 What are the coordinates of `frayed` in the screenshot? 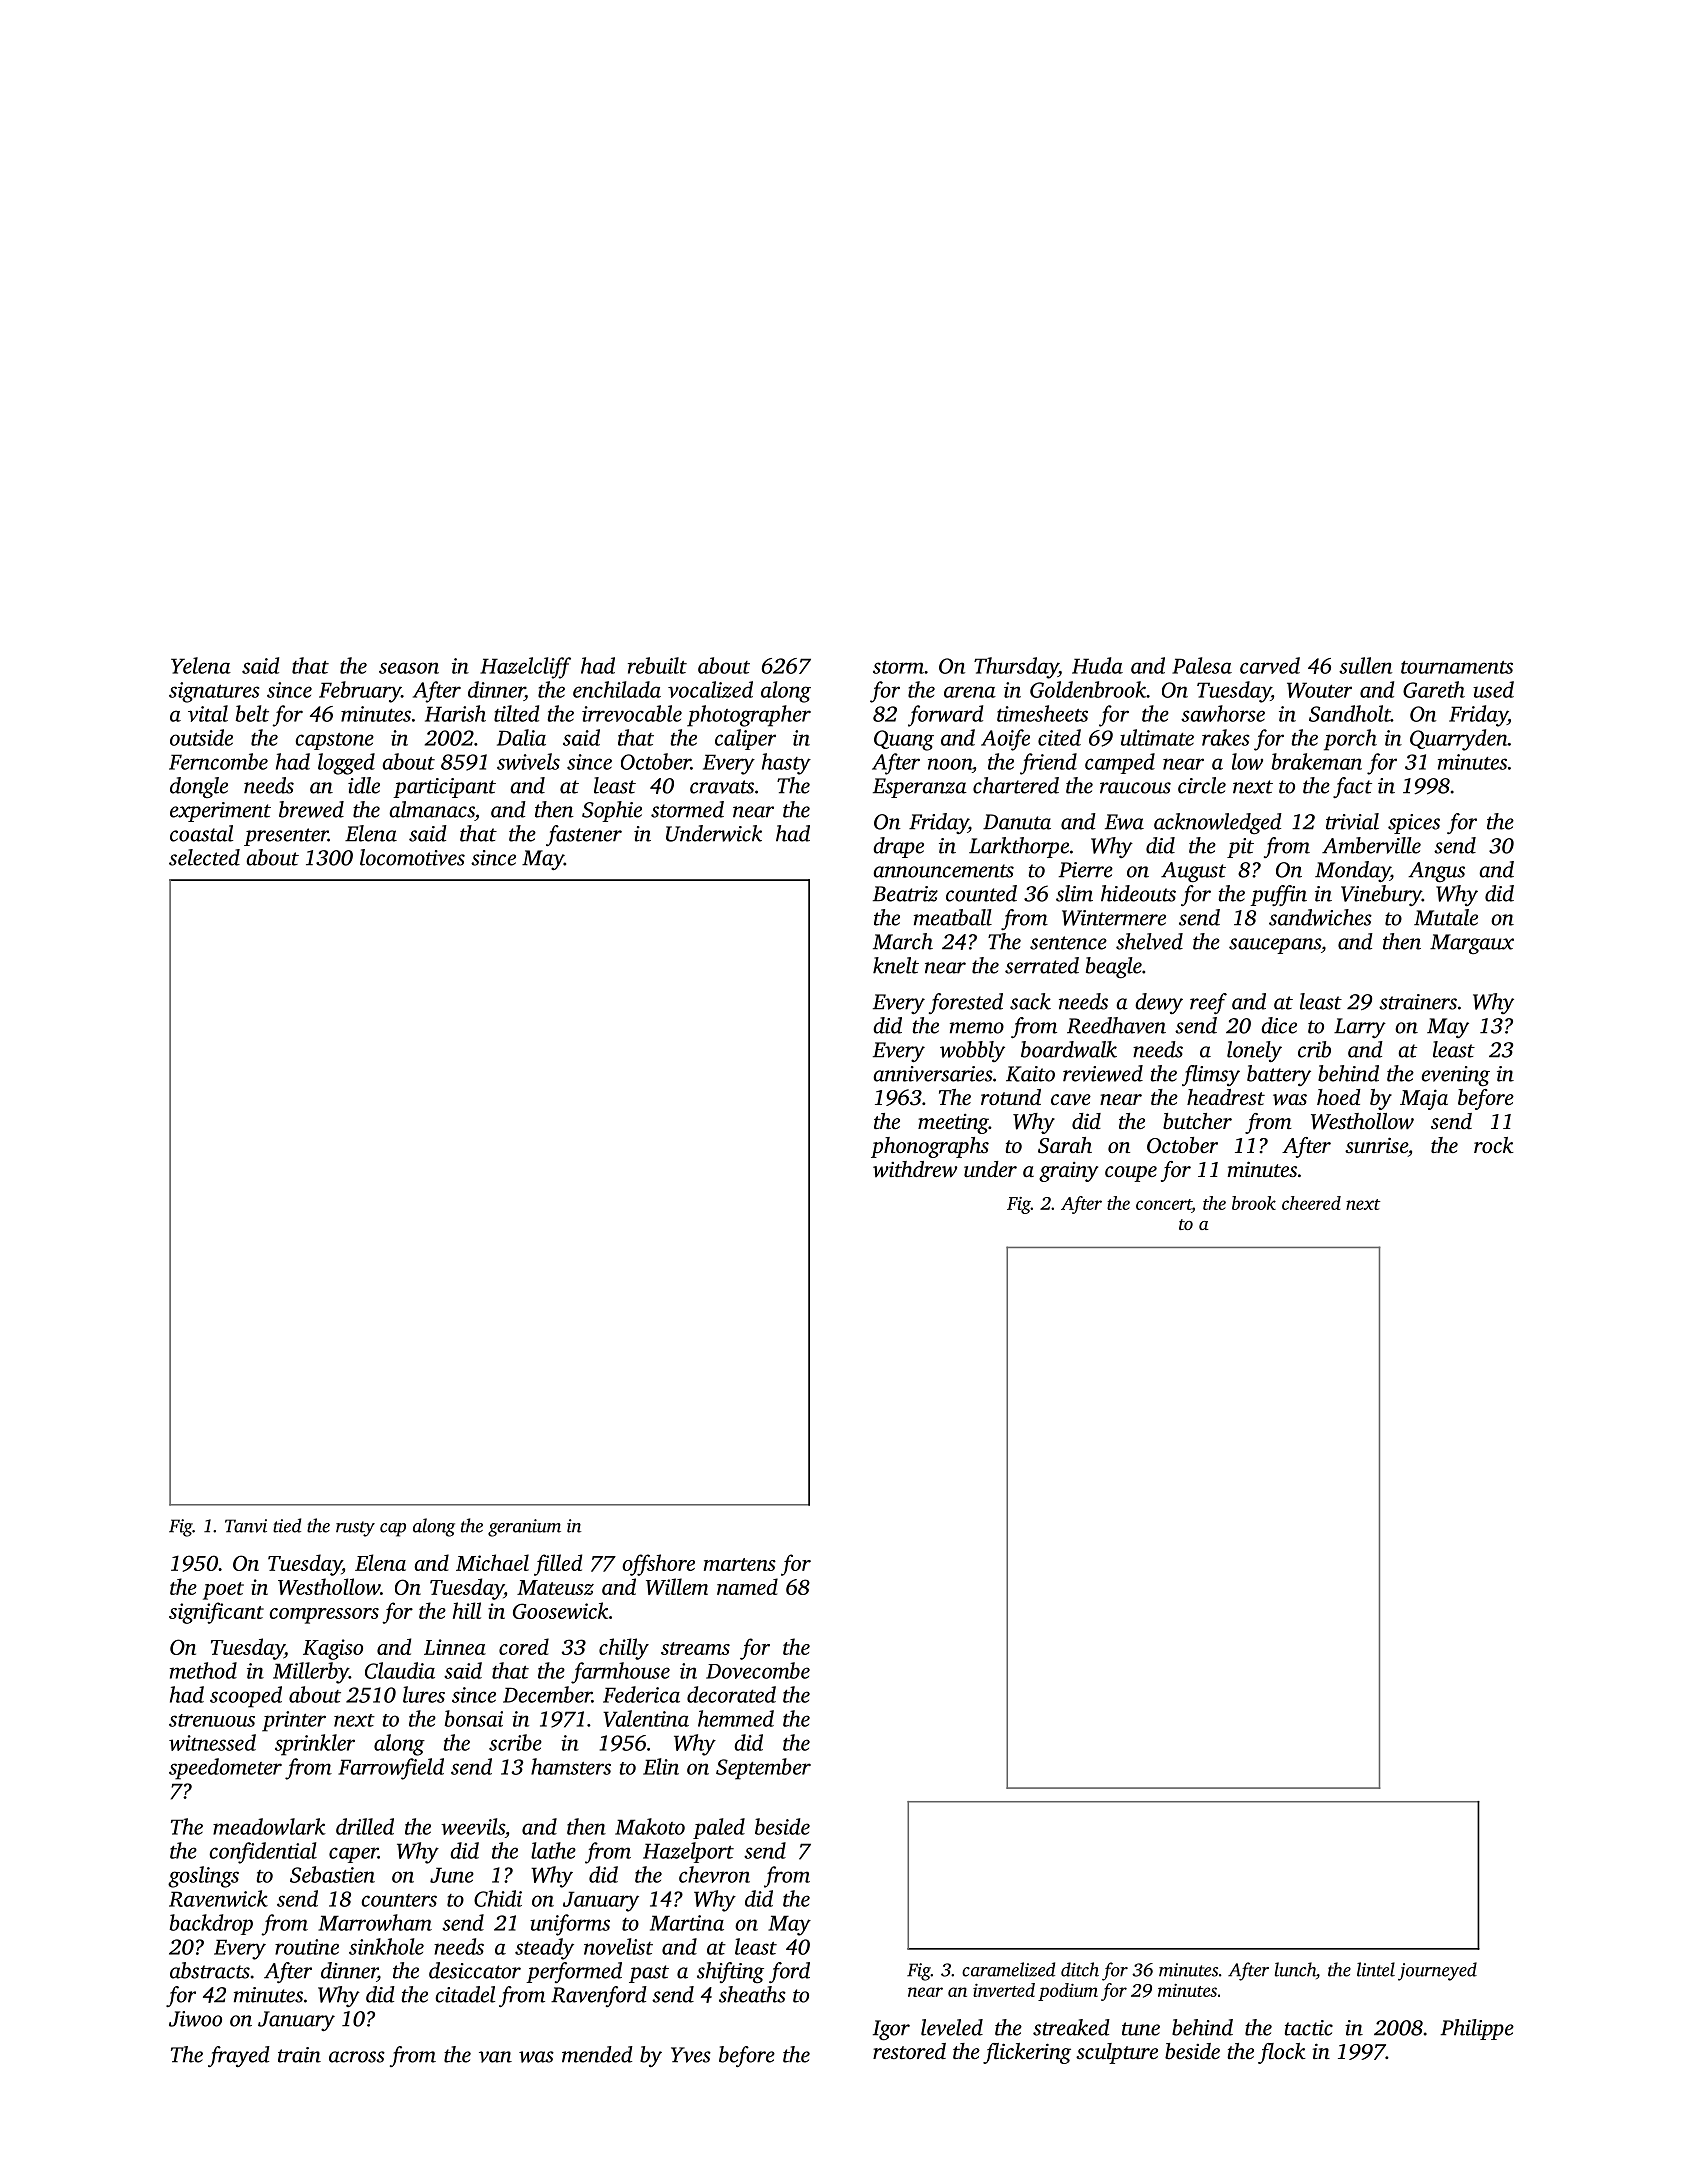 It's located at (239, 2057).
